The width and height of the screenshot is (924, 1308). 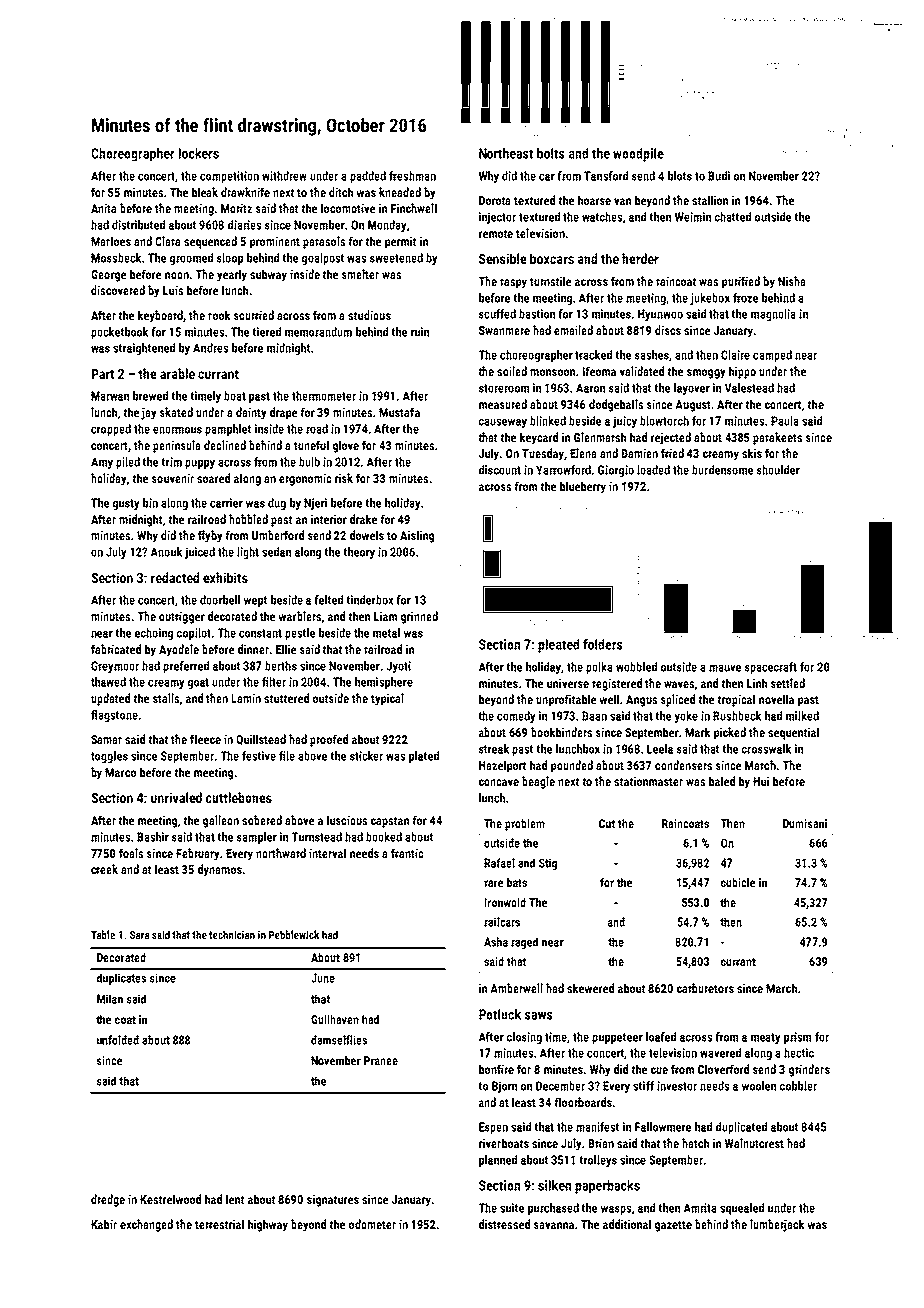 I want to click on Anouk, so click(x=166, y=552).
